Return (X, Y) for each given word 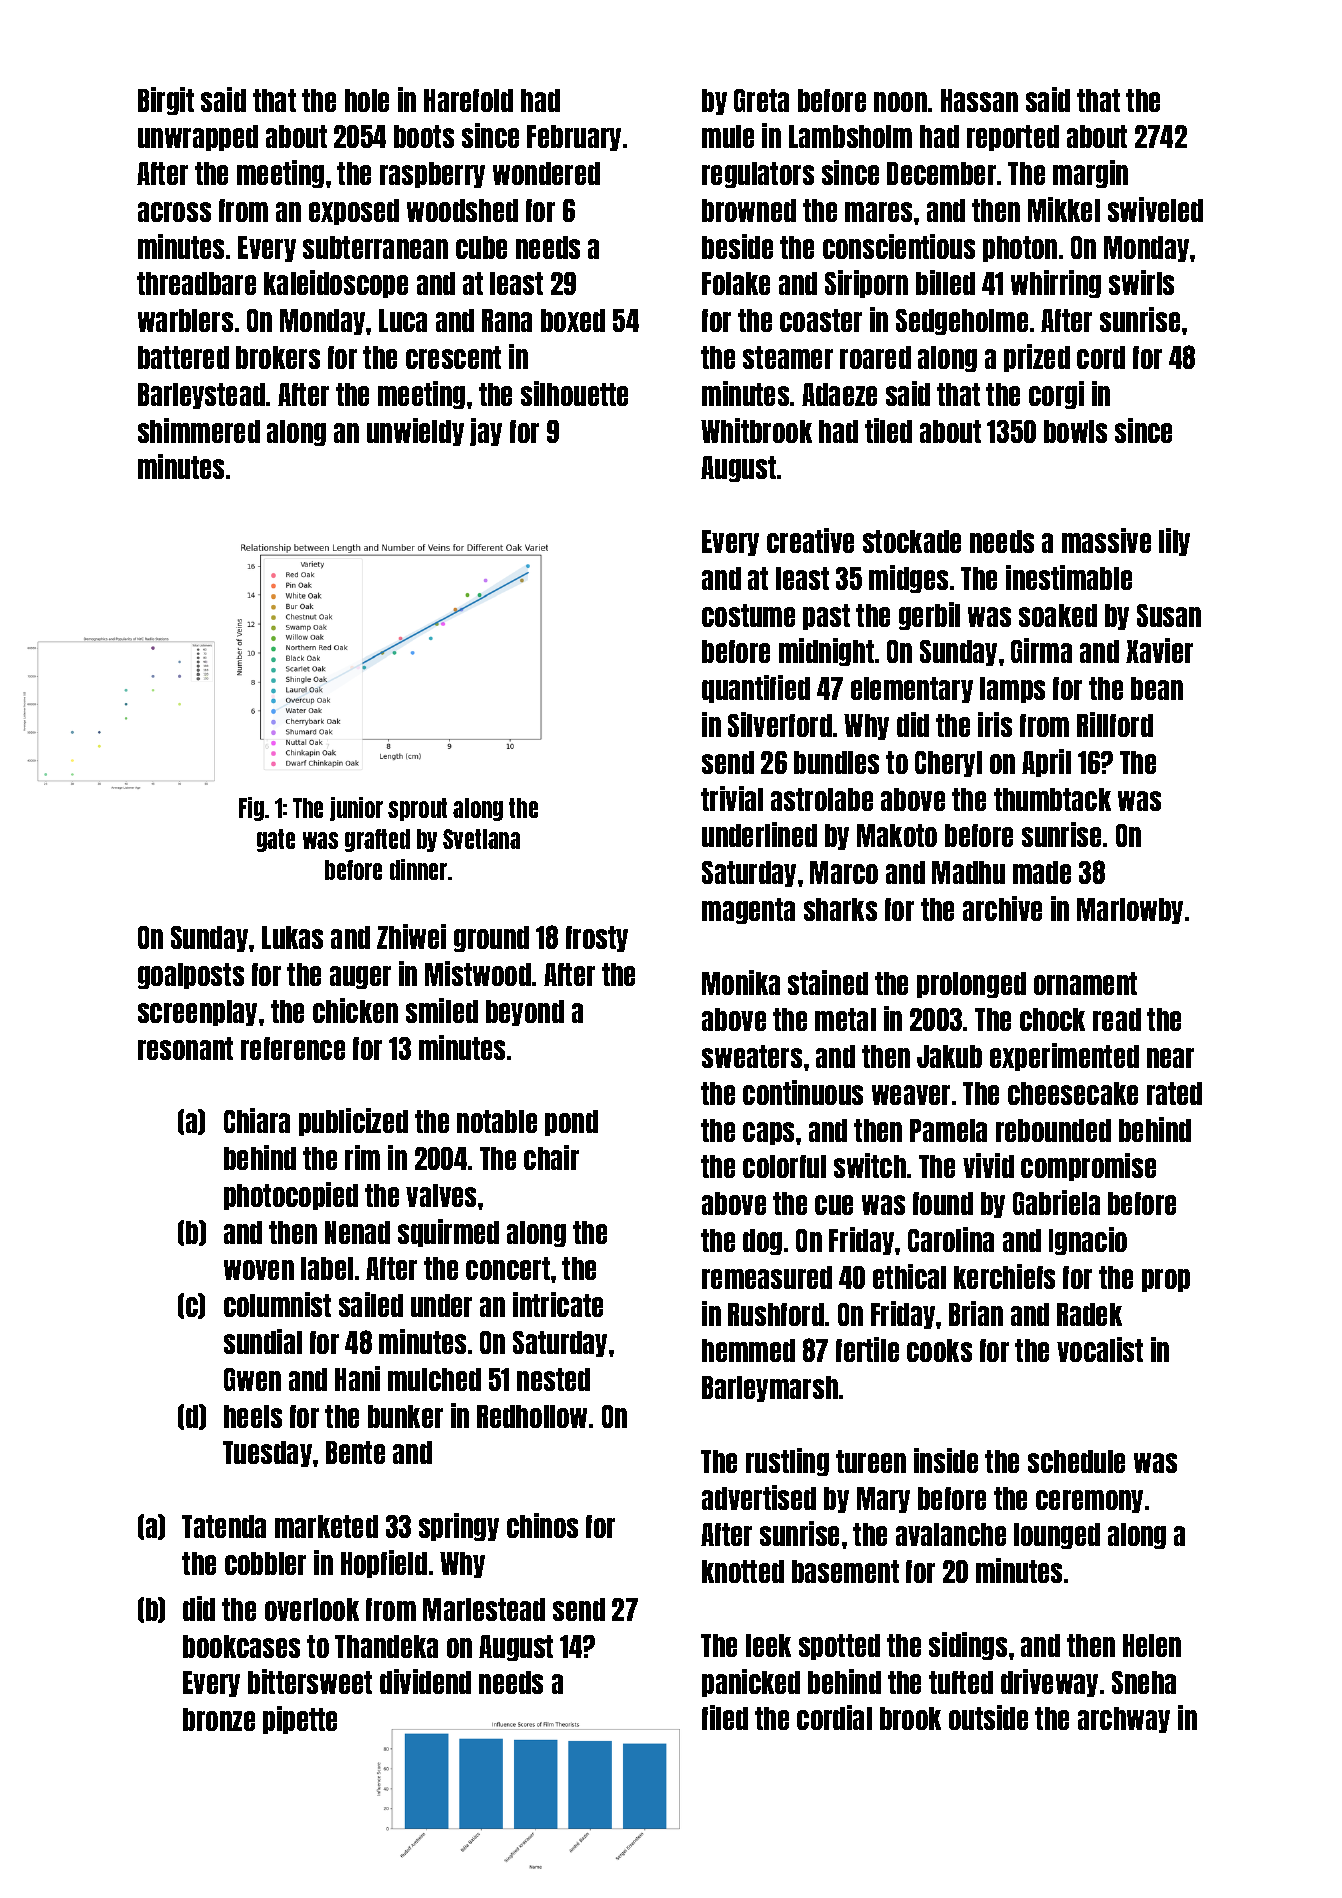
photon (1020, 249)
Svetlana (481, 839)
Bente (355, 1452)
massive (1106, 540)
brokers (278, 357)
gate (276, 840)
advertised (759, 1497)
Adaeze (839, 394)
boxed (573, 320)
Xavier (1159, 650)
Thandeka (386, 1646)
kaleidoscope (336, 284)
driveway (1049, 1683)
